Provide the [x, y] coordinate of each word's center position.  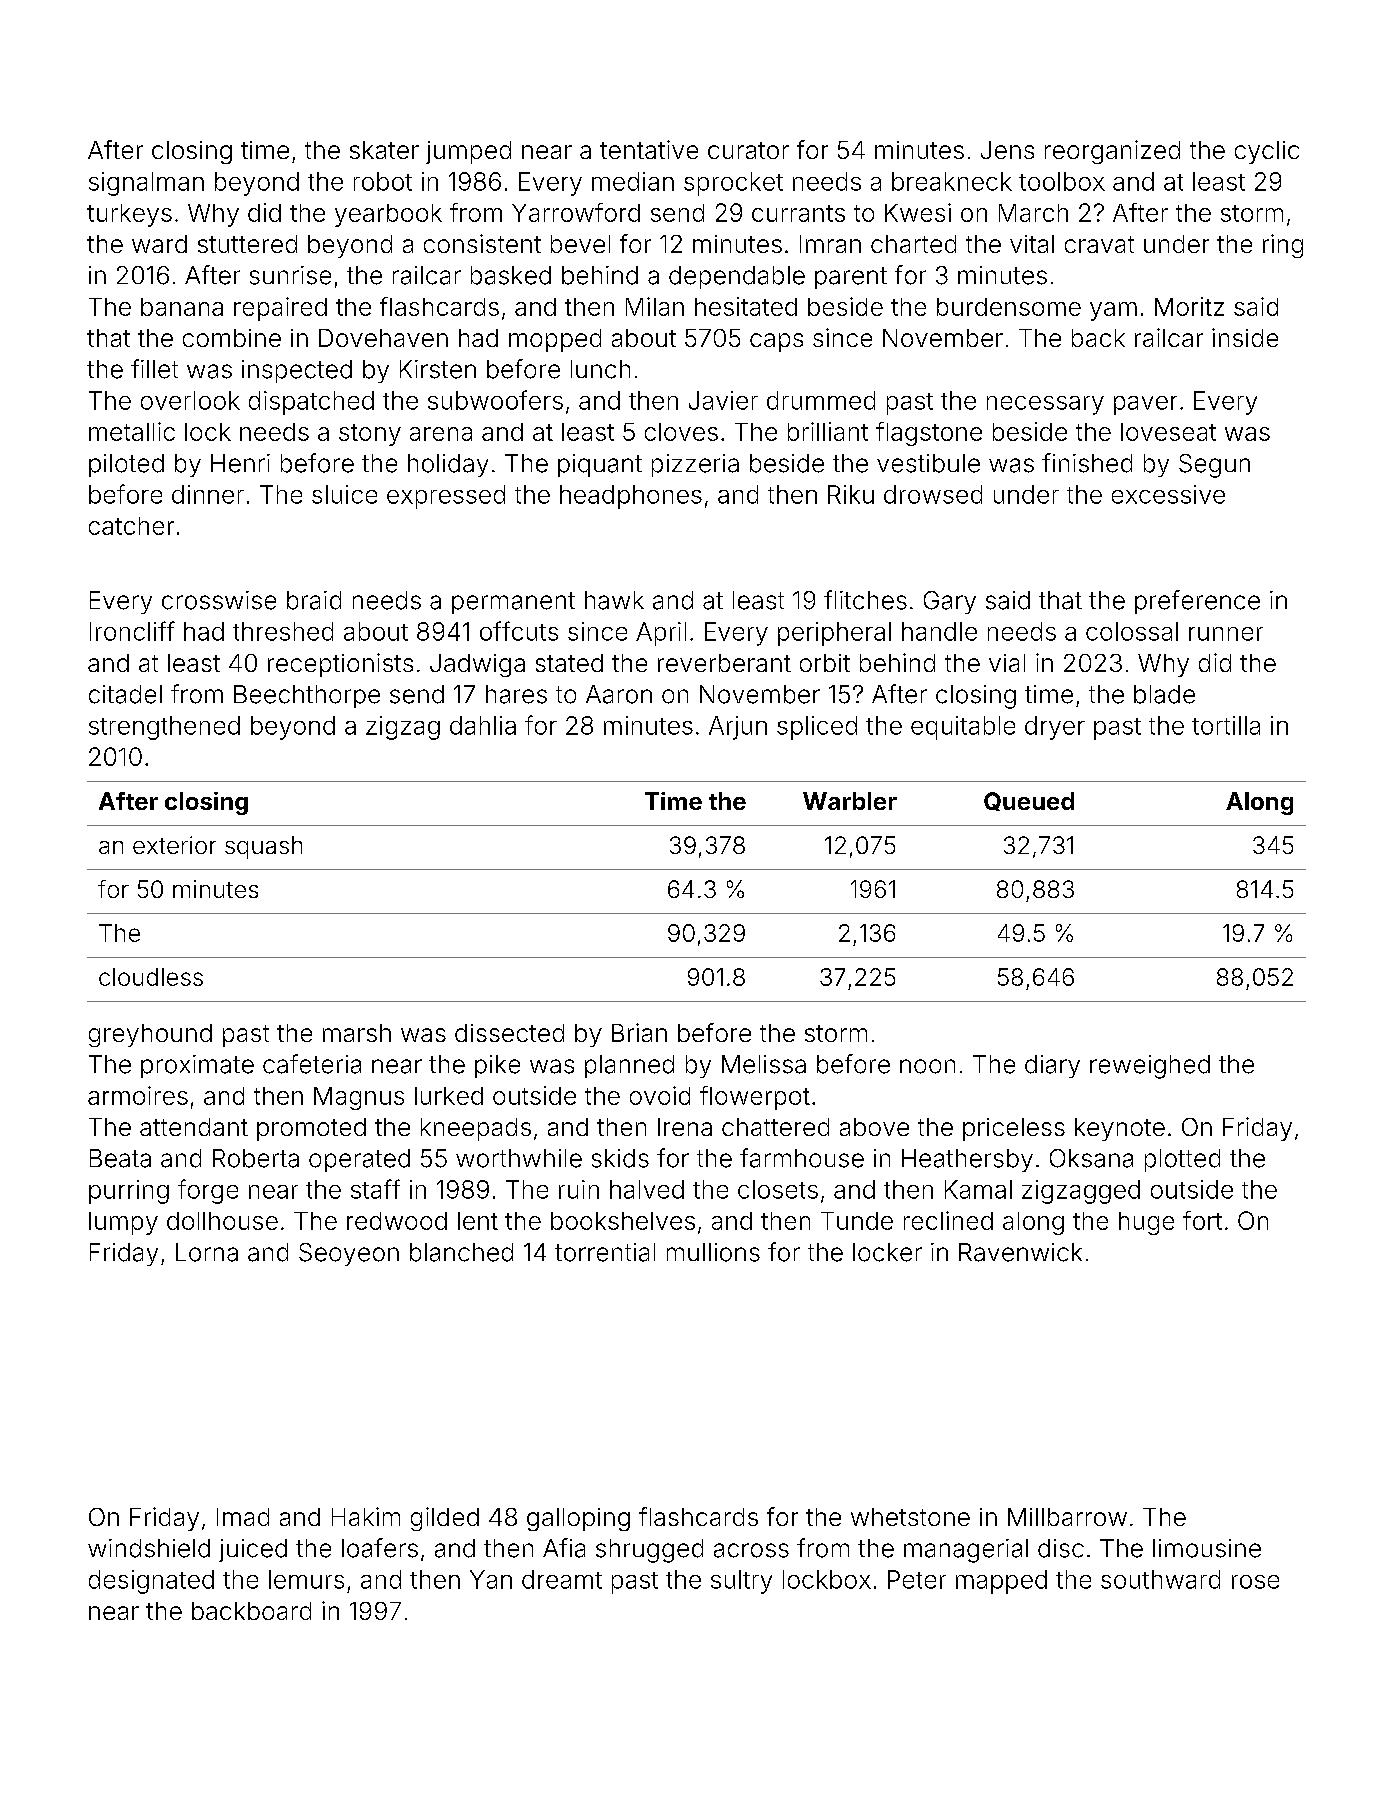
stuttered [247, 244]
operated [359, 1160]
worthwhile [519, 1158]
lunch [600, 369]
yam [1113, 311]
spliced [817, 728]
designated [151, 1582]
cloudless [151, 977]
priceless [1014, 1129]
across [751, 1550]
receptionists [340, 665]
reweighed [1150, 1067]
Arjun [738, 728]
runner [1226, 634]
